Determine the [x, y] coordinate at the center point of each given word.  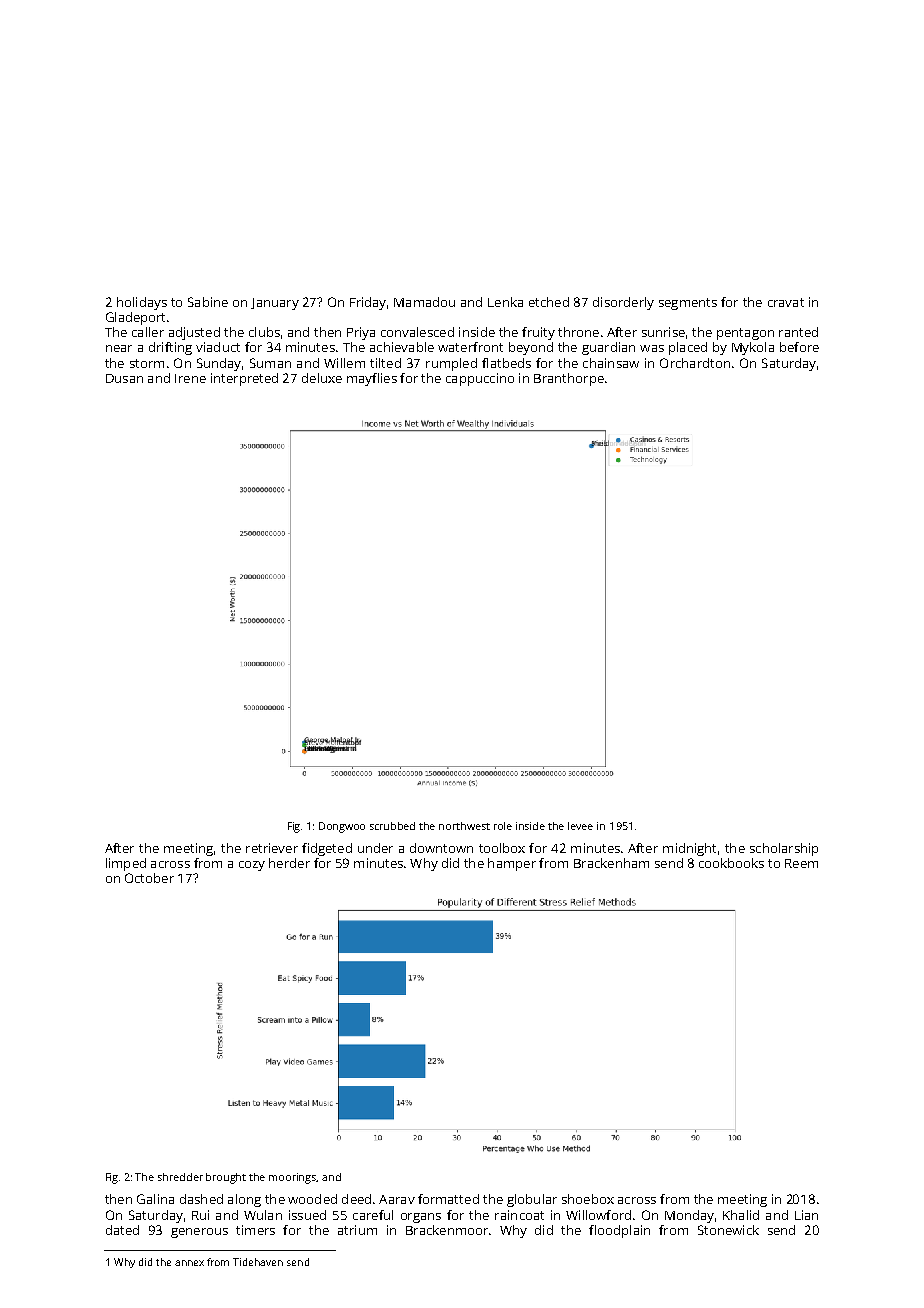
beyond [531, 348]
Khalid [741, 1215]
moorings [293, 1178]
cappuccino [480, 379]
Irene [190, 378]
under [375, 848]
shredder [180, 1177]
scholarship [784, 849]
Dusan [124, 378]
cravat [786, 302]
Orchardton [695, 363]
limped [126, 864]
